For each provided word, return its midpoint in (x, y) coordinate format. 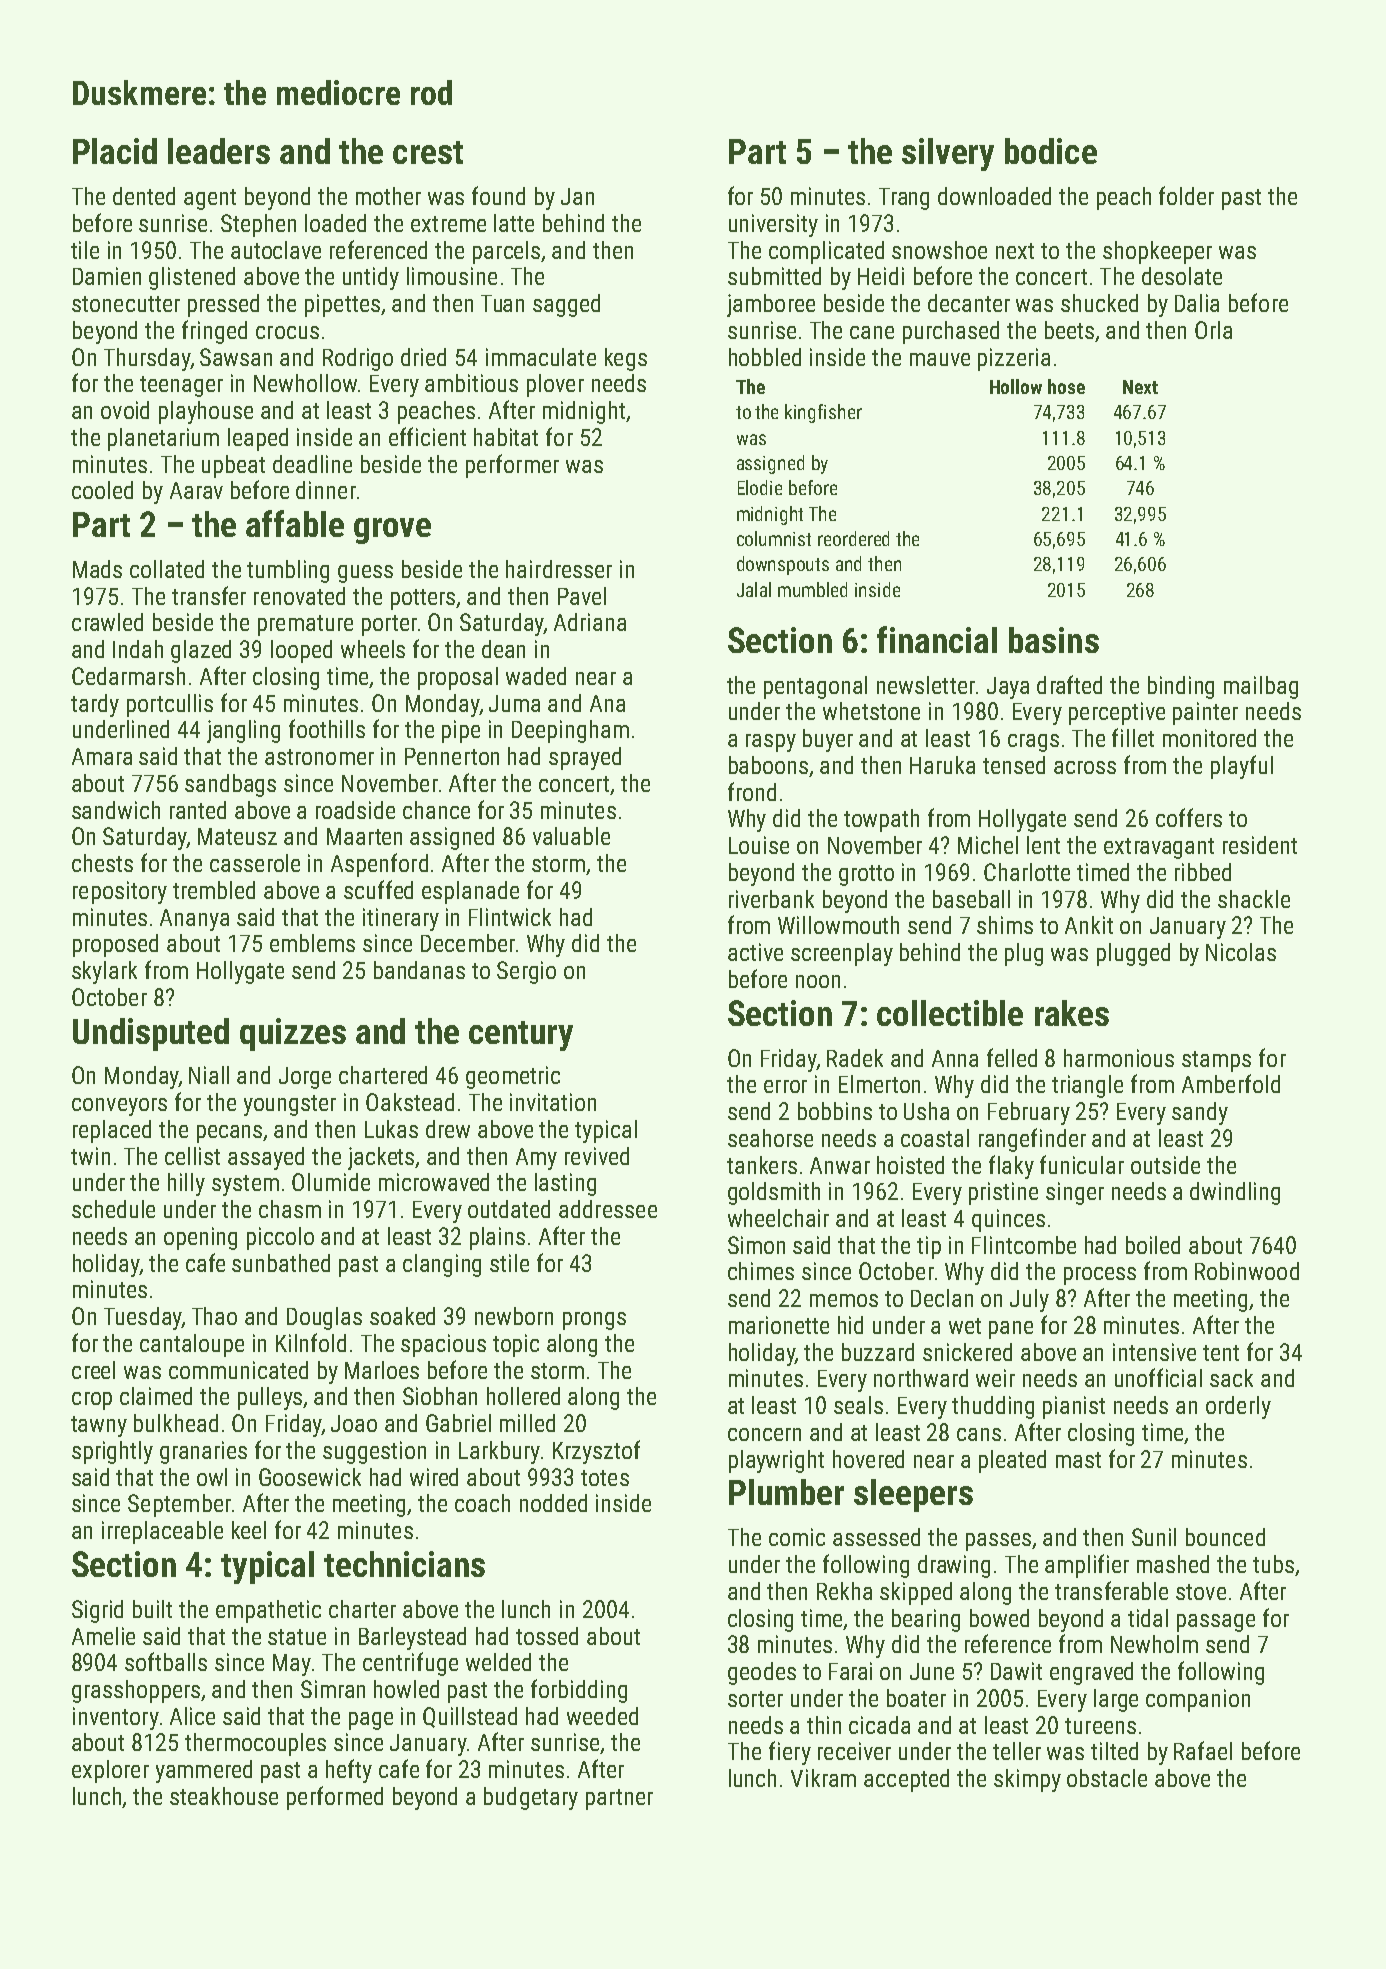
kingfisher (823, 413)
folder (1186, 195)
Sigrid (97, 1611)
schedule (113, 1209)
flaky (1011, 1167)
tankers (762, 1165)
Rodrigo (358, 359)
